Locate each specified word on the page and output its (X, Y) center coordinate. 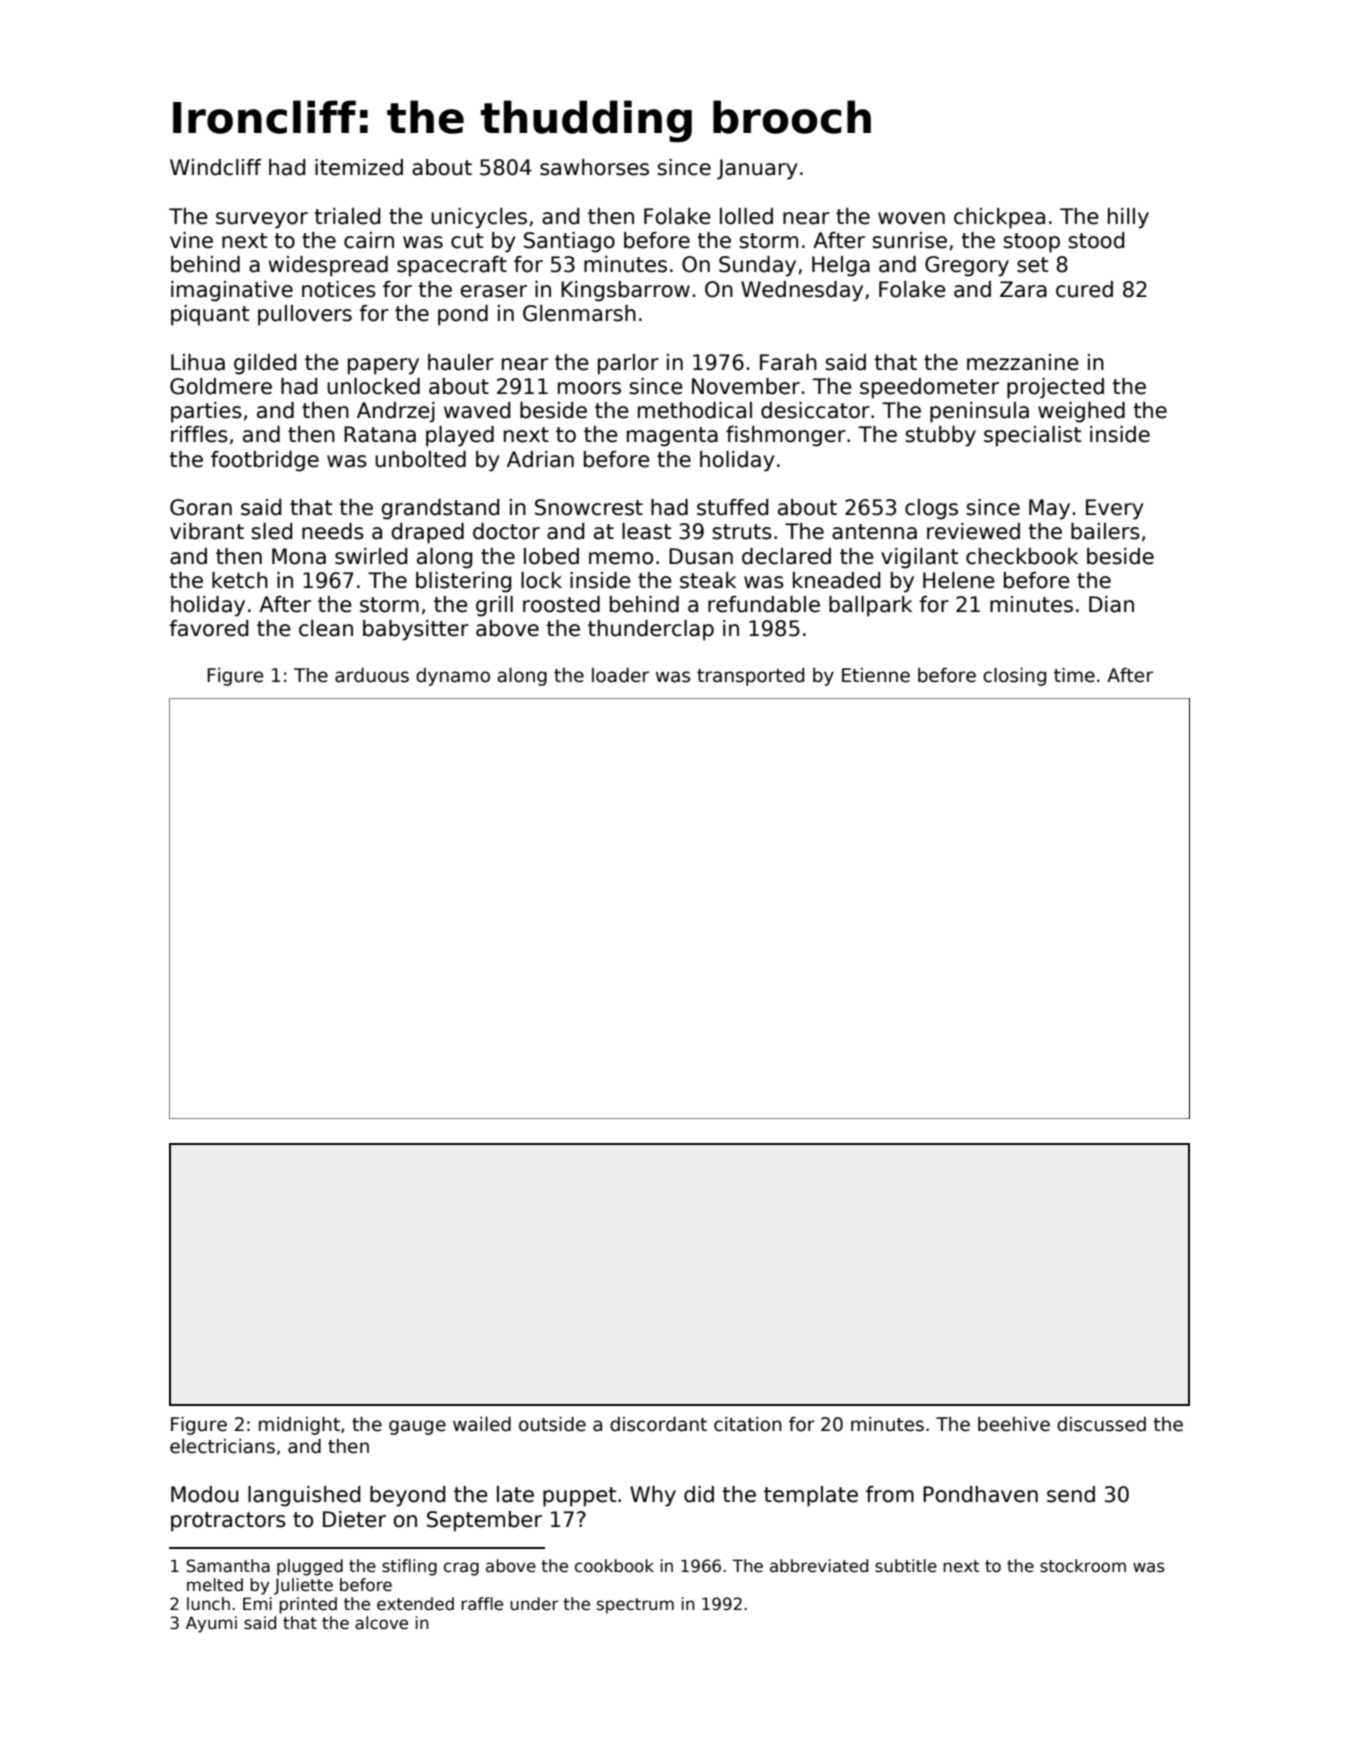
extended (415, 1604)
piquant (210, 315)
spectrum (635, 1606)
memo (621, 558)
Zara (1023, 289)
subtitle (906, 1566)
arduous (372, 675)
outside (552, 1424)
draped (427, 533)
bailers (1105, 531)
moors (589, 388)
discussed (1101, 1424)
